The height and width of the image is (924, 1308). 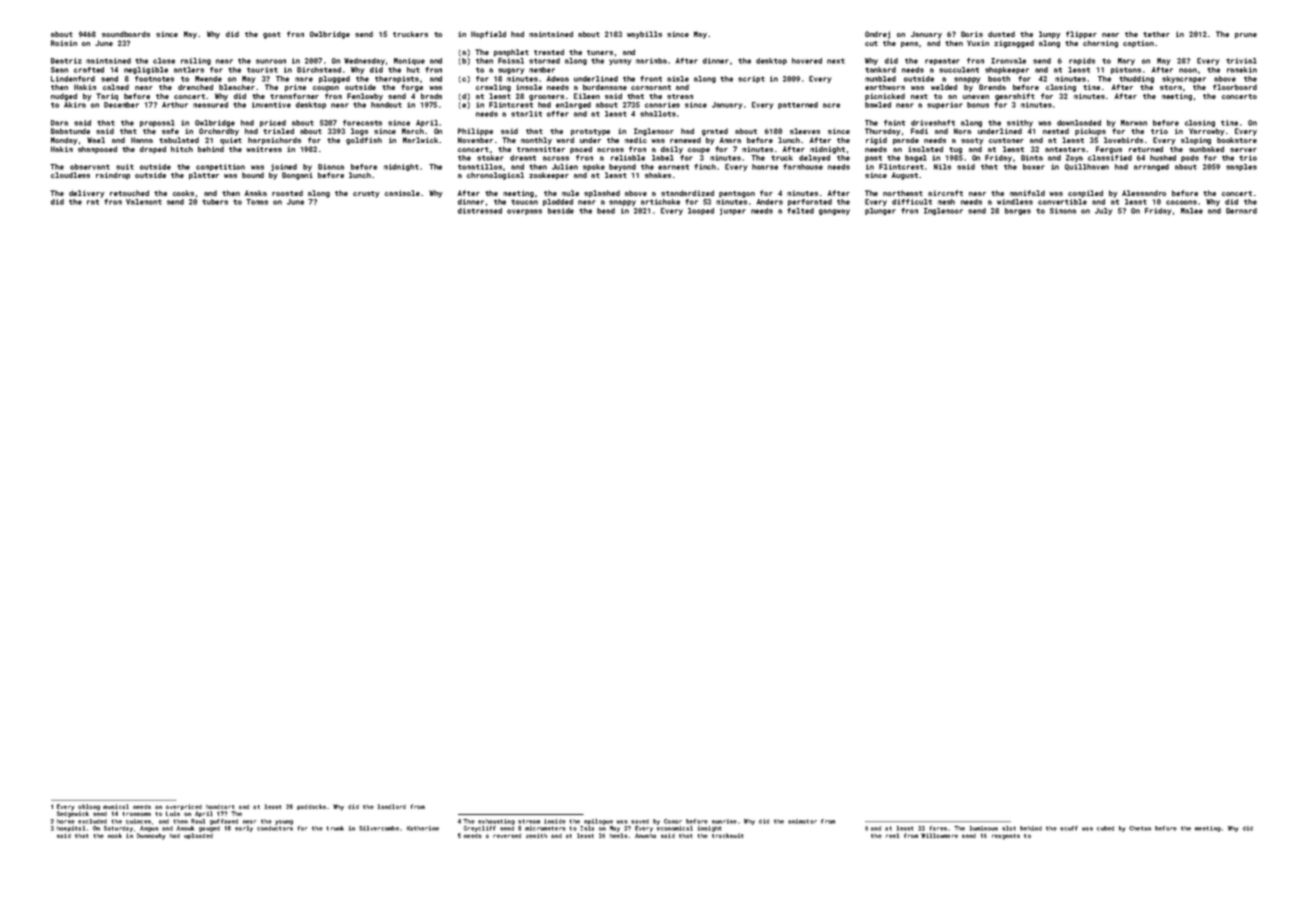 I want to click on July, so click(x=1104, y=211).
